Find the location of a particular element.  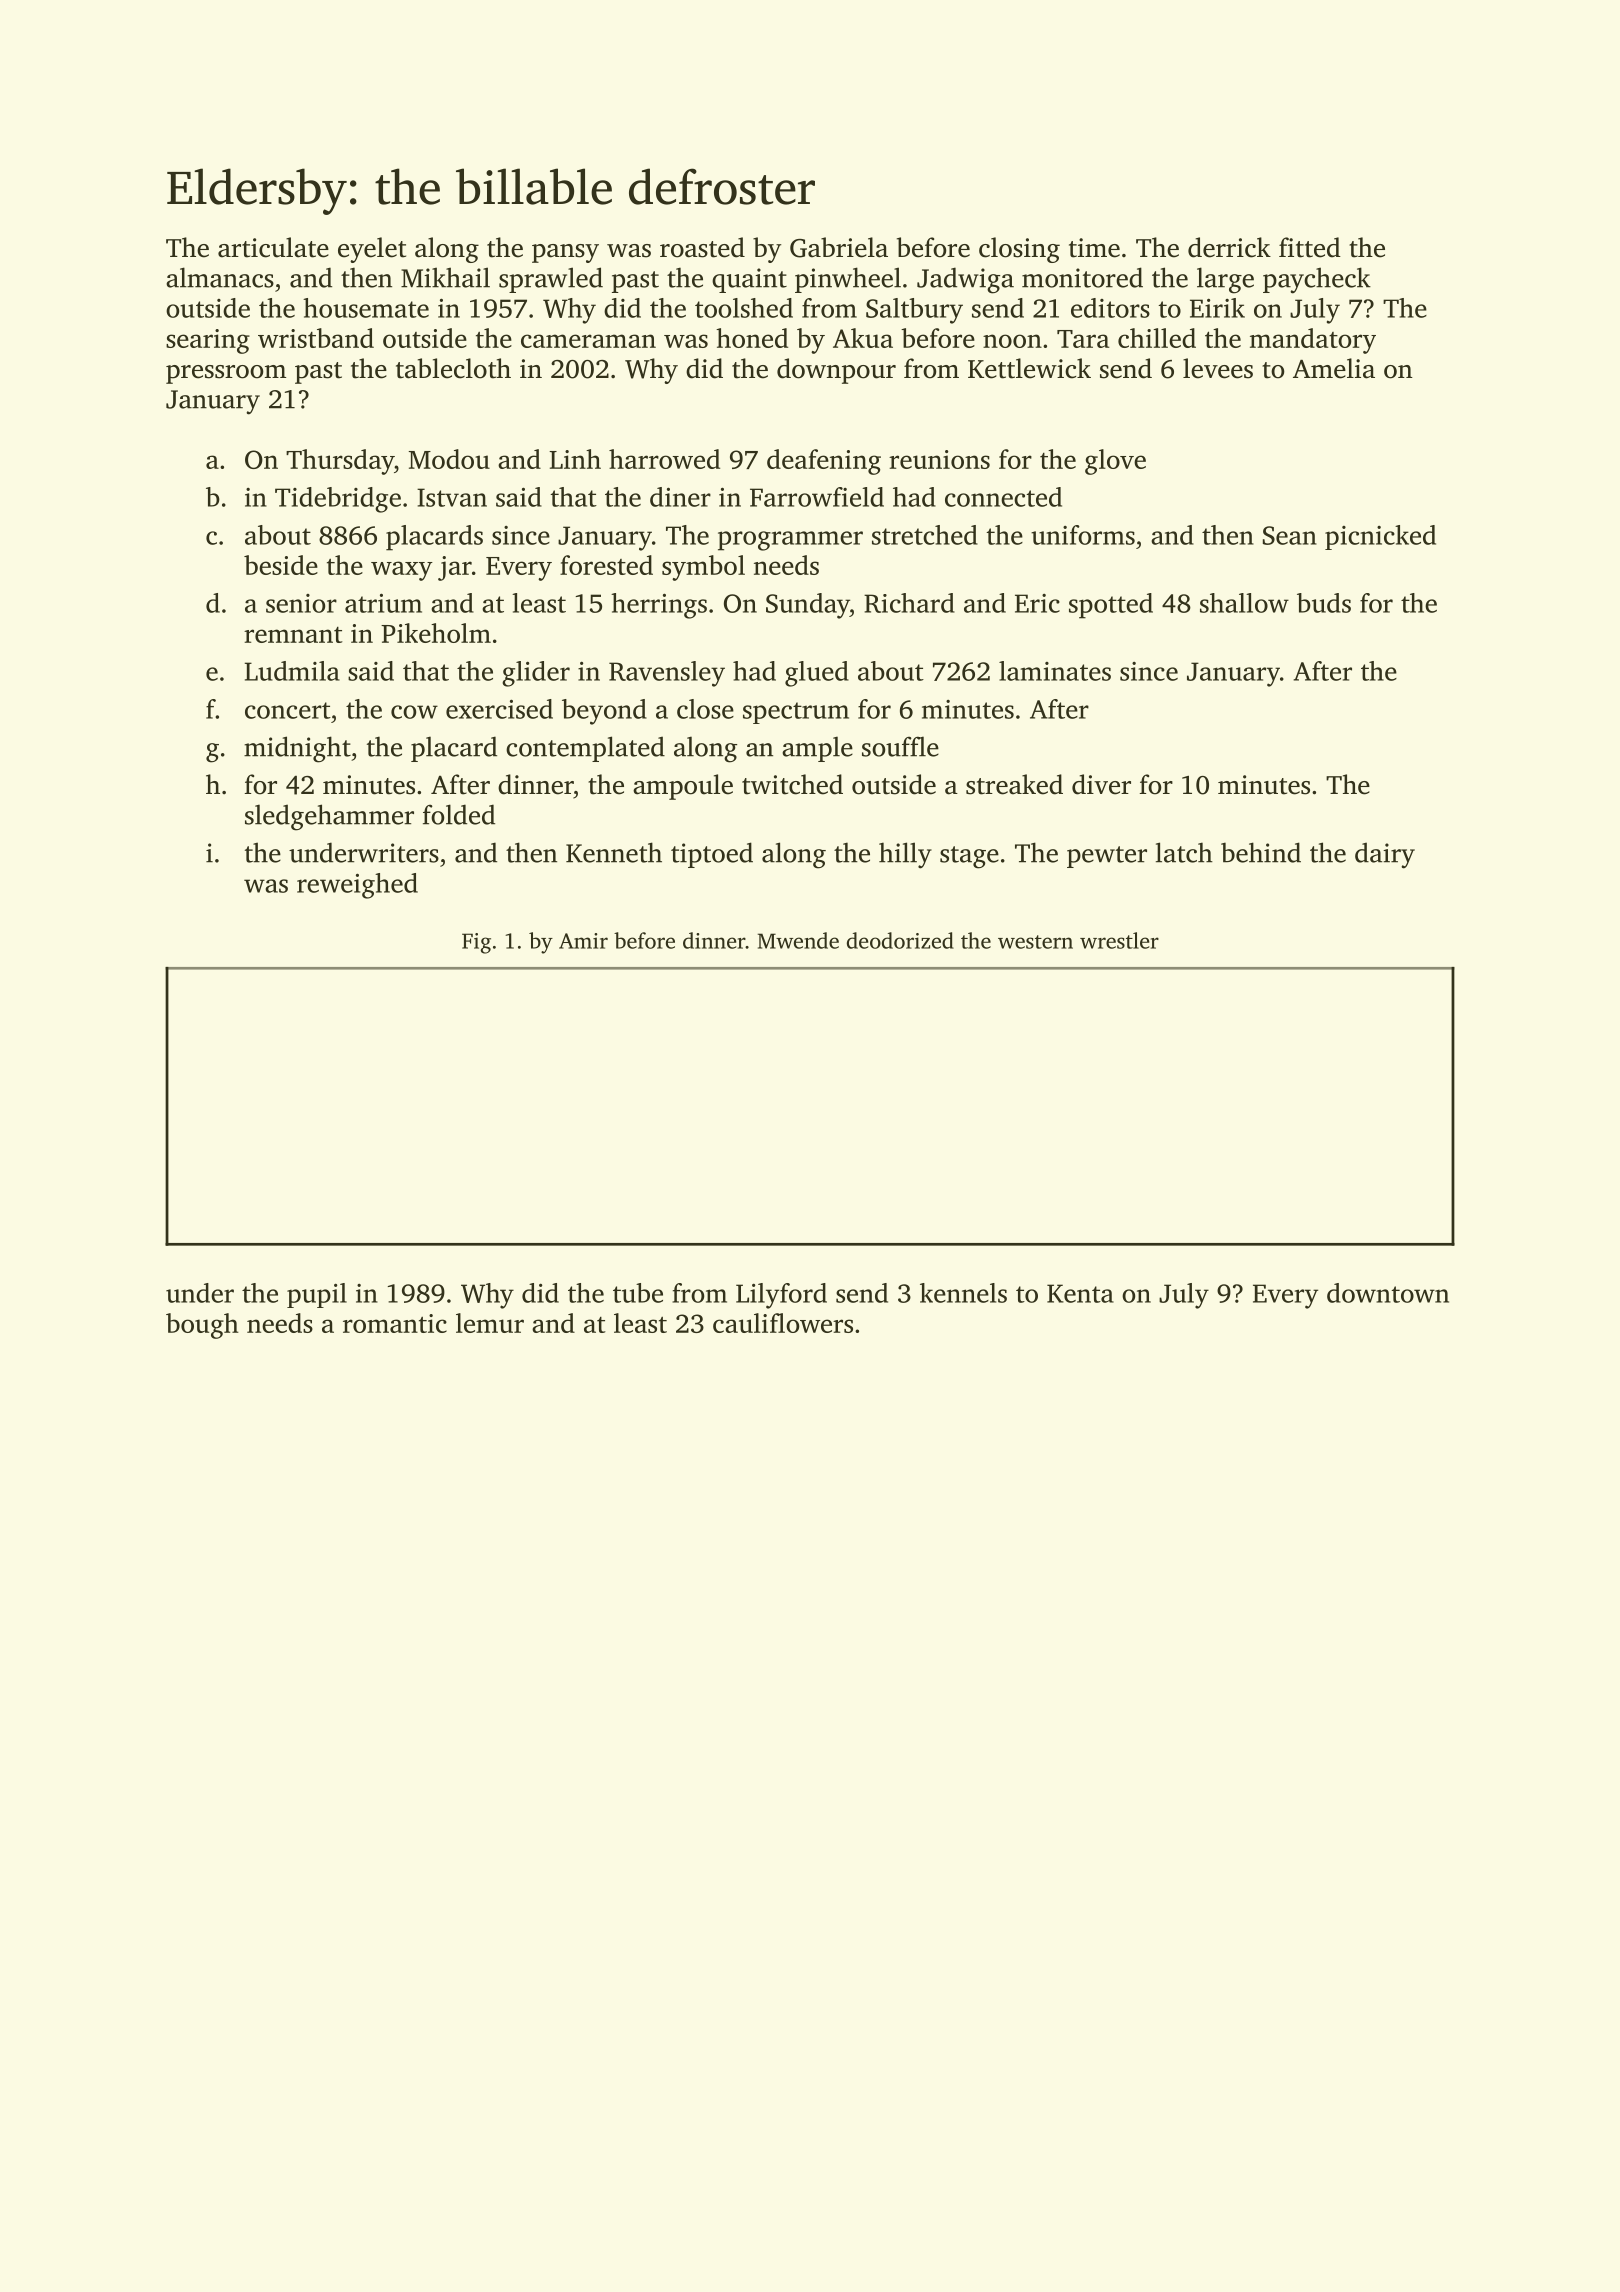

levees is located at coordinates (1218, 368).
